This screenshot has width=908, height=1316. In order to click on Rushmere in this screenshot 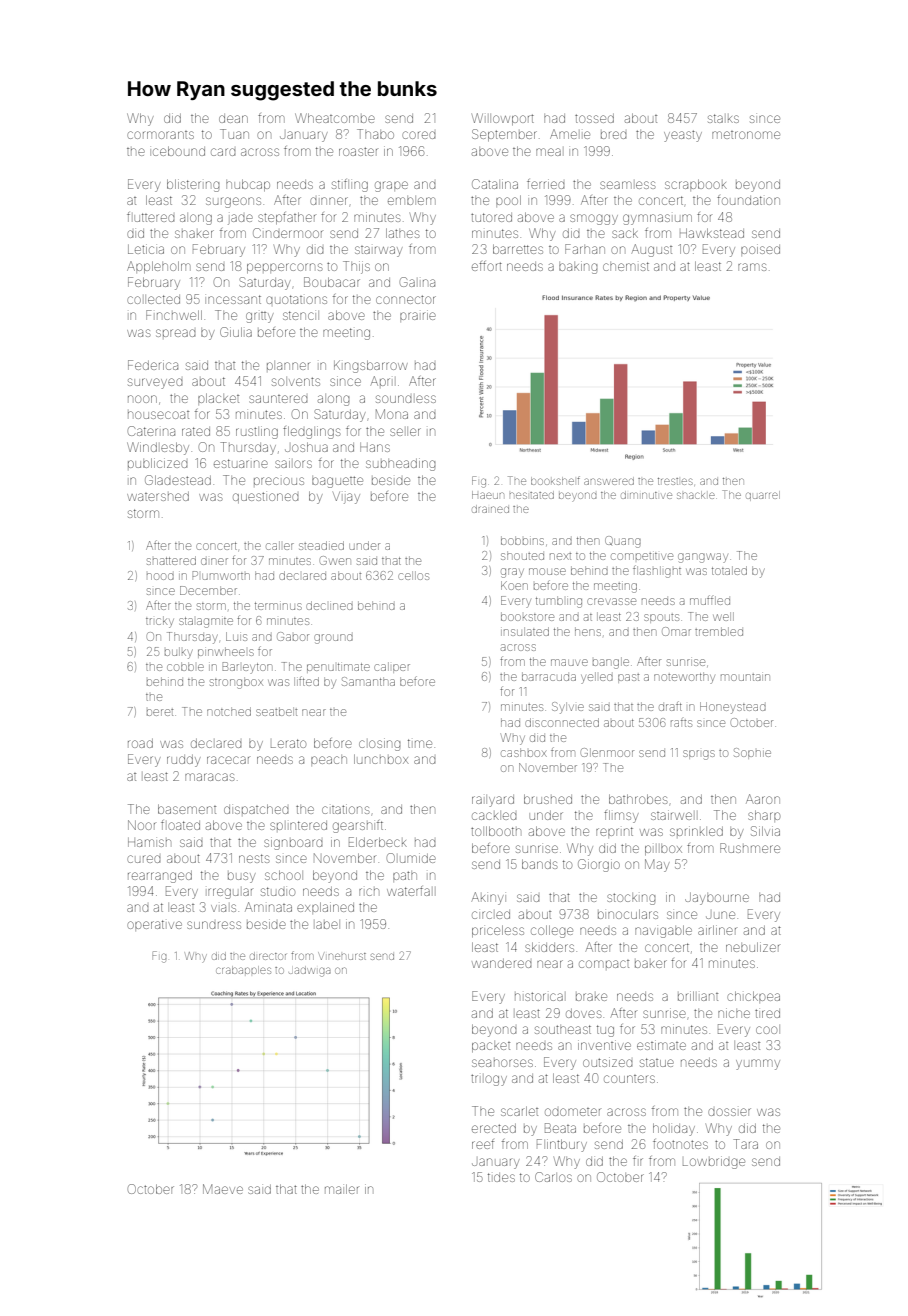, I will do `click(750, 848)`.
